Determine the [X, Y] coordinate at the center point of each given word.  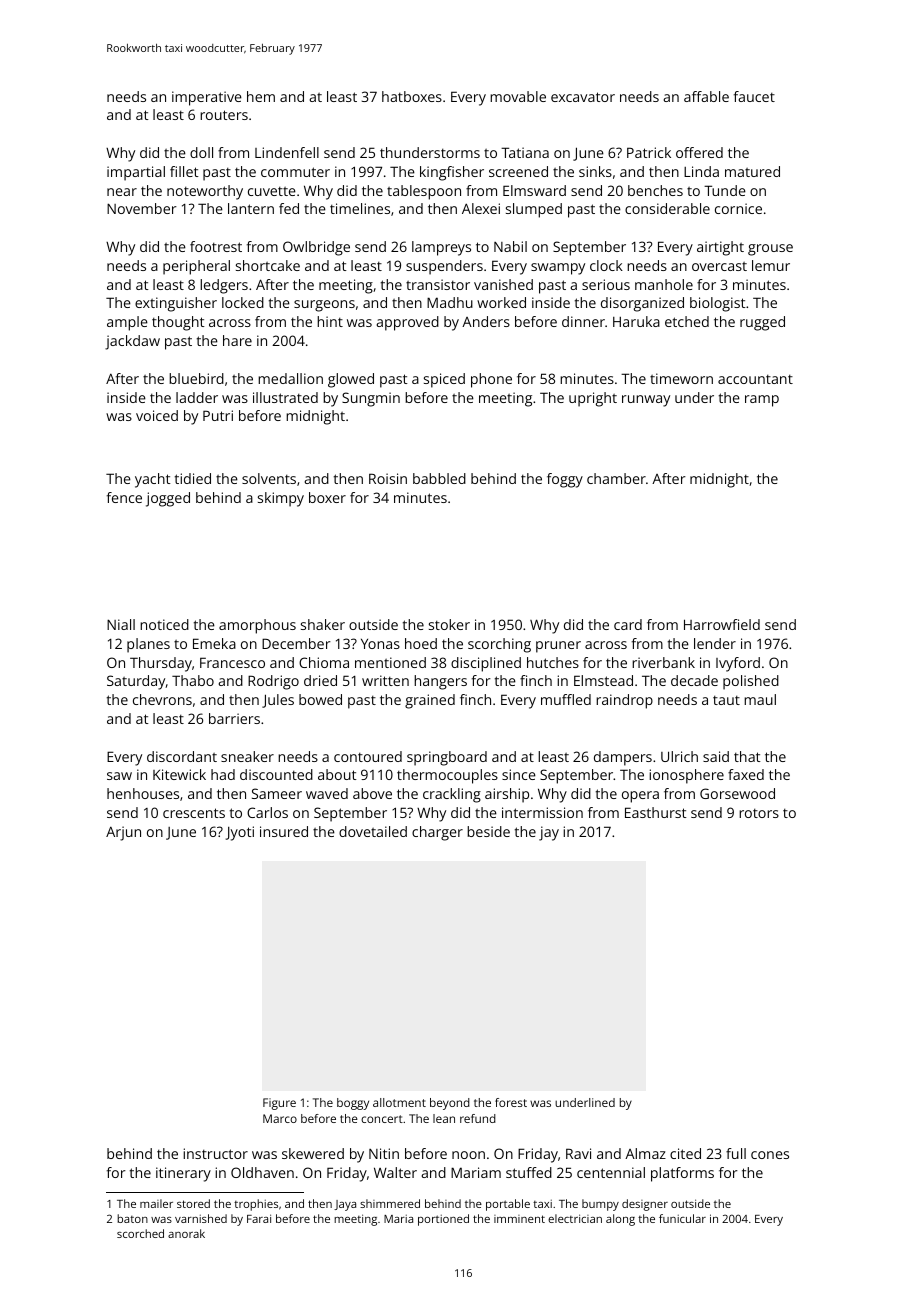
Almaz [645, 1153]
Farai [259, 1218]
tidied [193, 478]
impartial [136, 173]
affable [706, 96]
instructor [215, 1153]
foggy [565, 480]
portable [508, 1205]
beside [488, 831]
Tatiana [525, 152]
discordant [182, 756]
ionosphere [686, 776]
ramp [762, 401]
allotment [399, 1102]
